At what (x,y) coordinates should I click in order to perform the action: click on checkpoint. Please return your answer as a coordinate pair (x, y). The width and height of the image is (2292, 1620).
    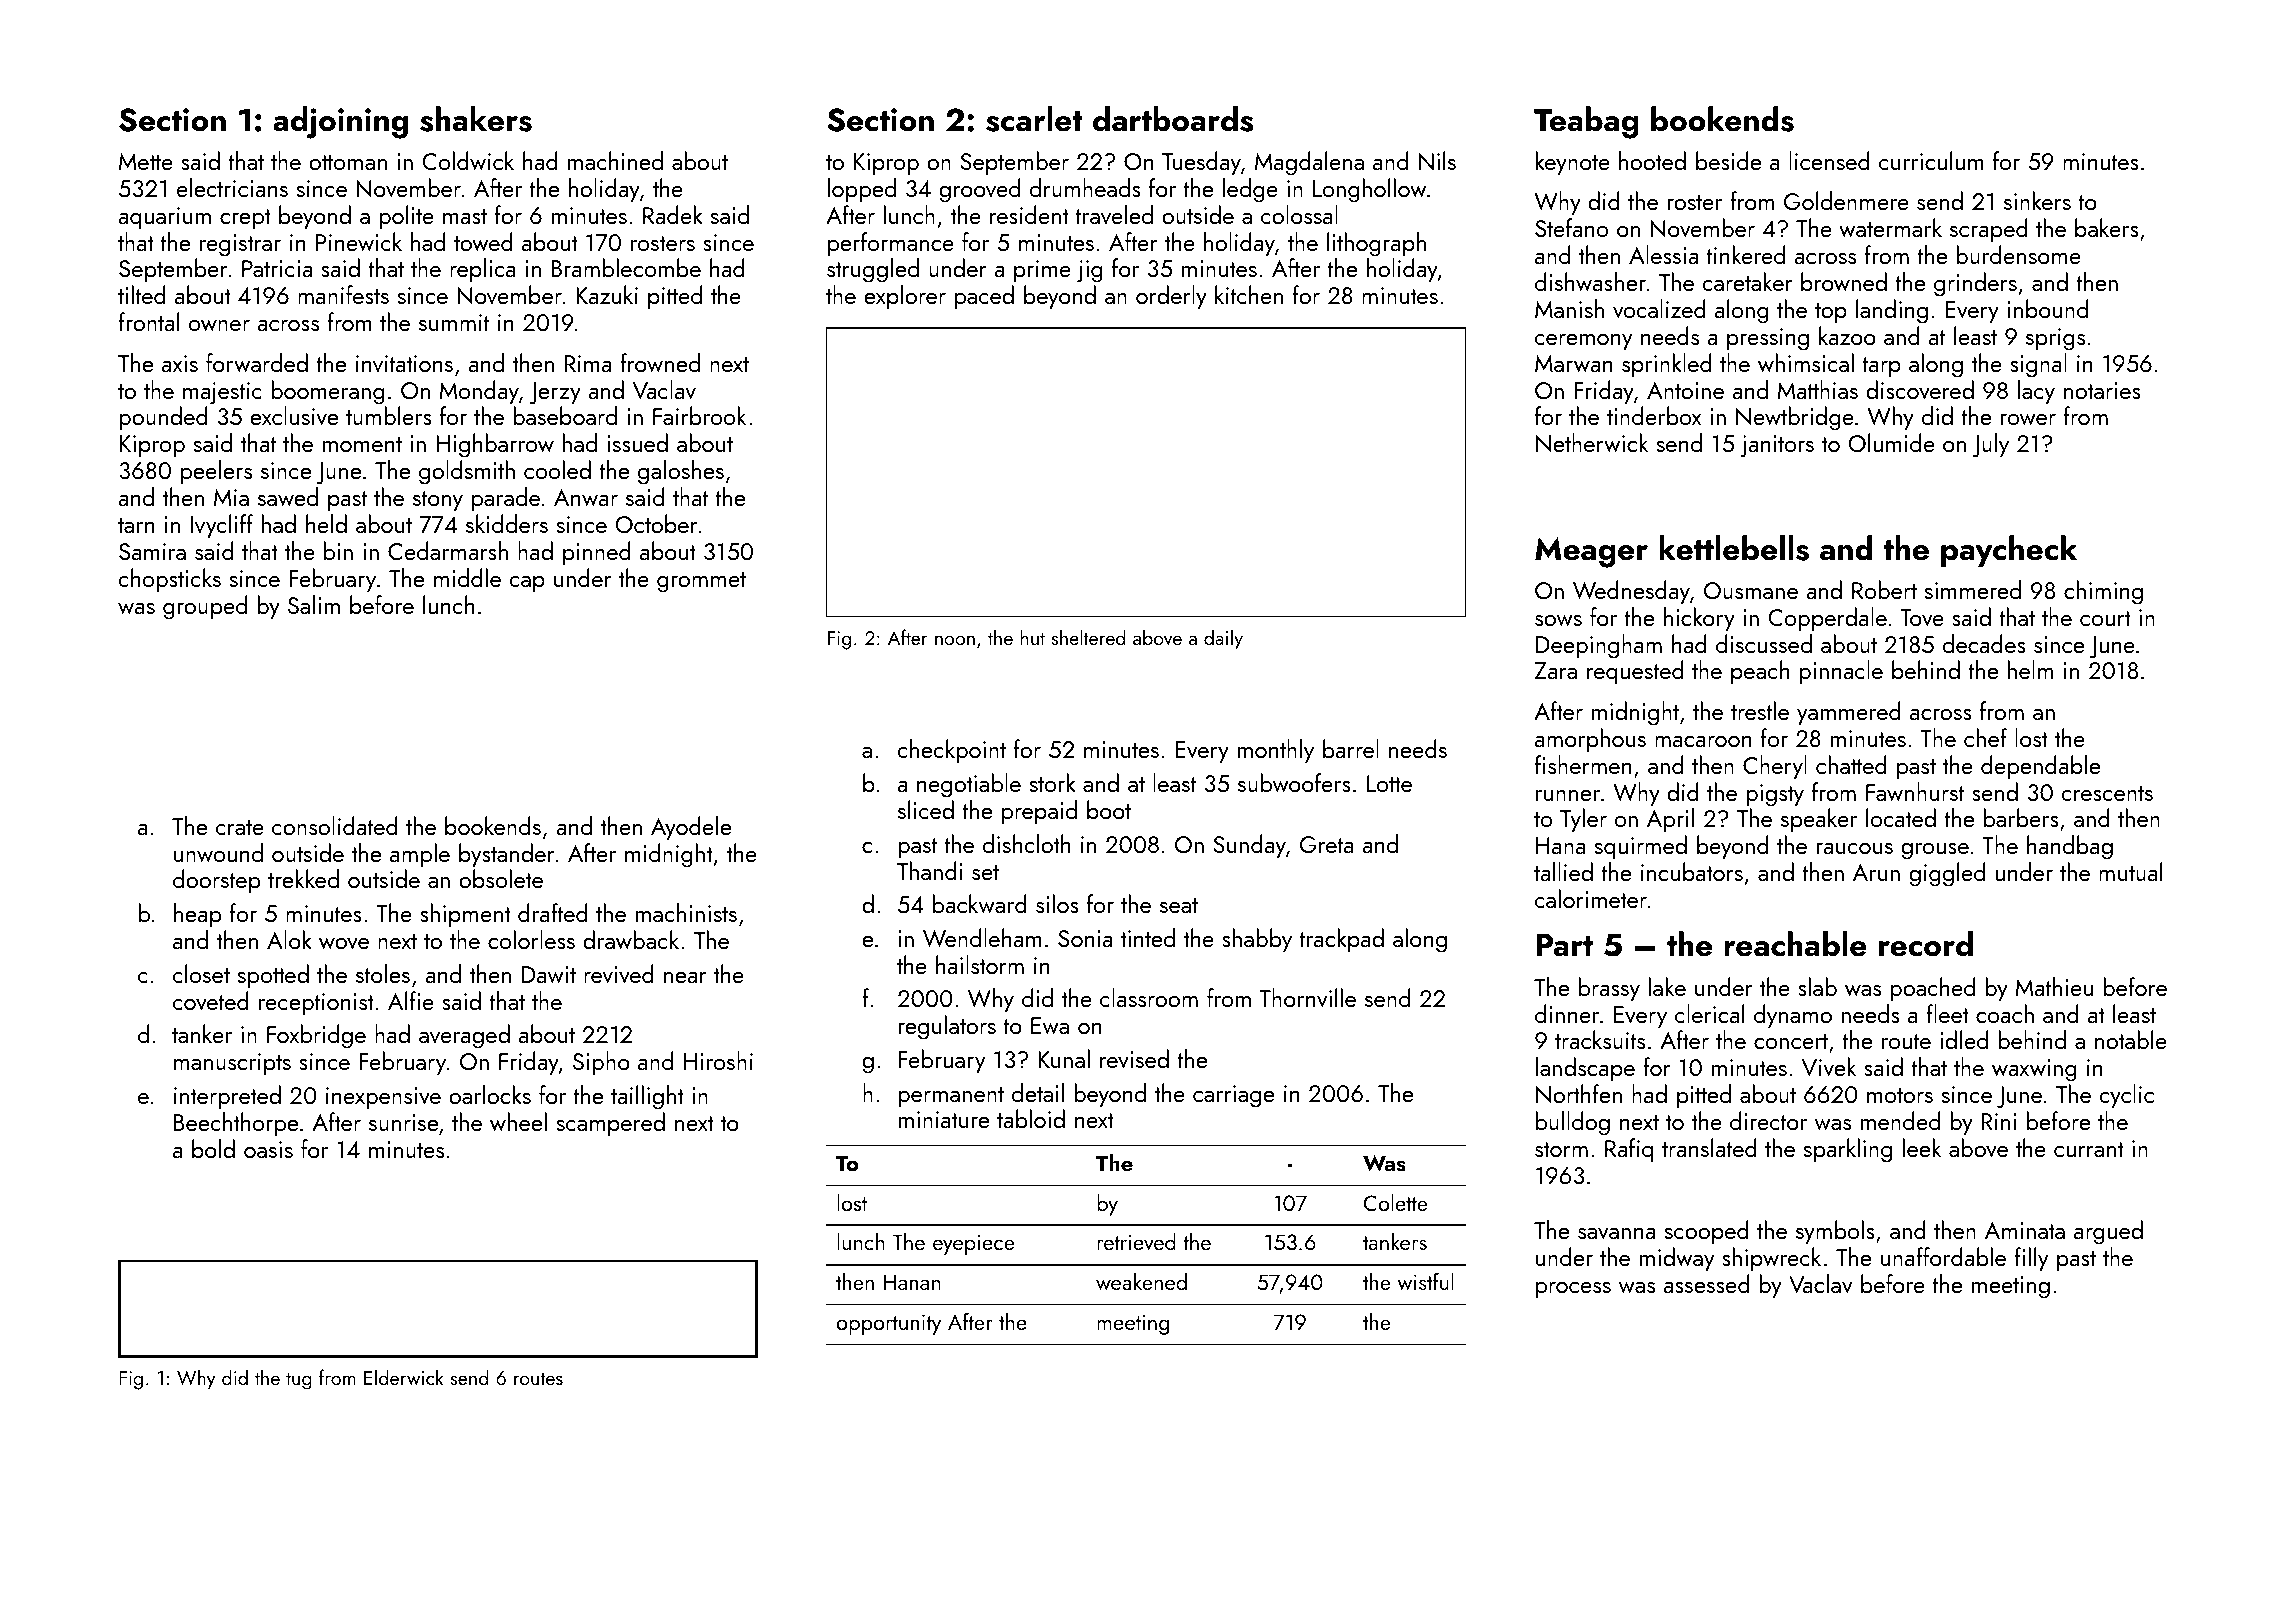
    Looking at the image, I should click on (951, 751).
